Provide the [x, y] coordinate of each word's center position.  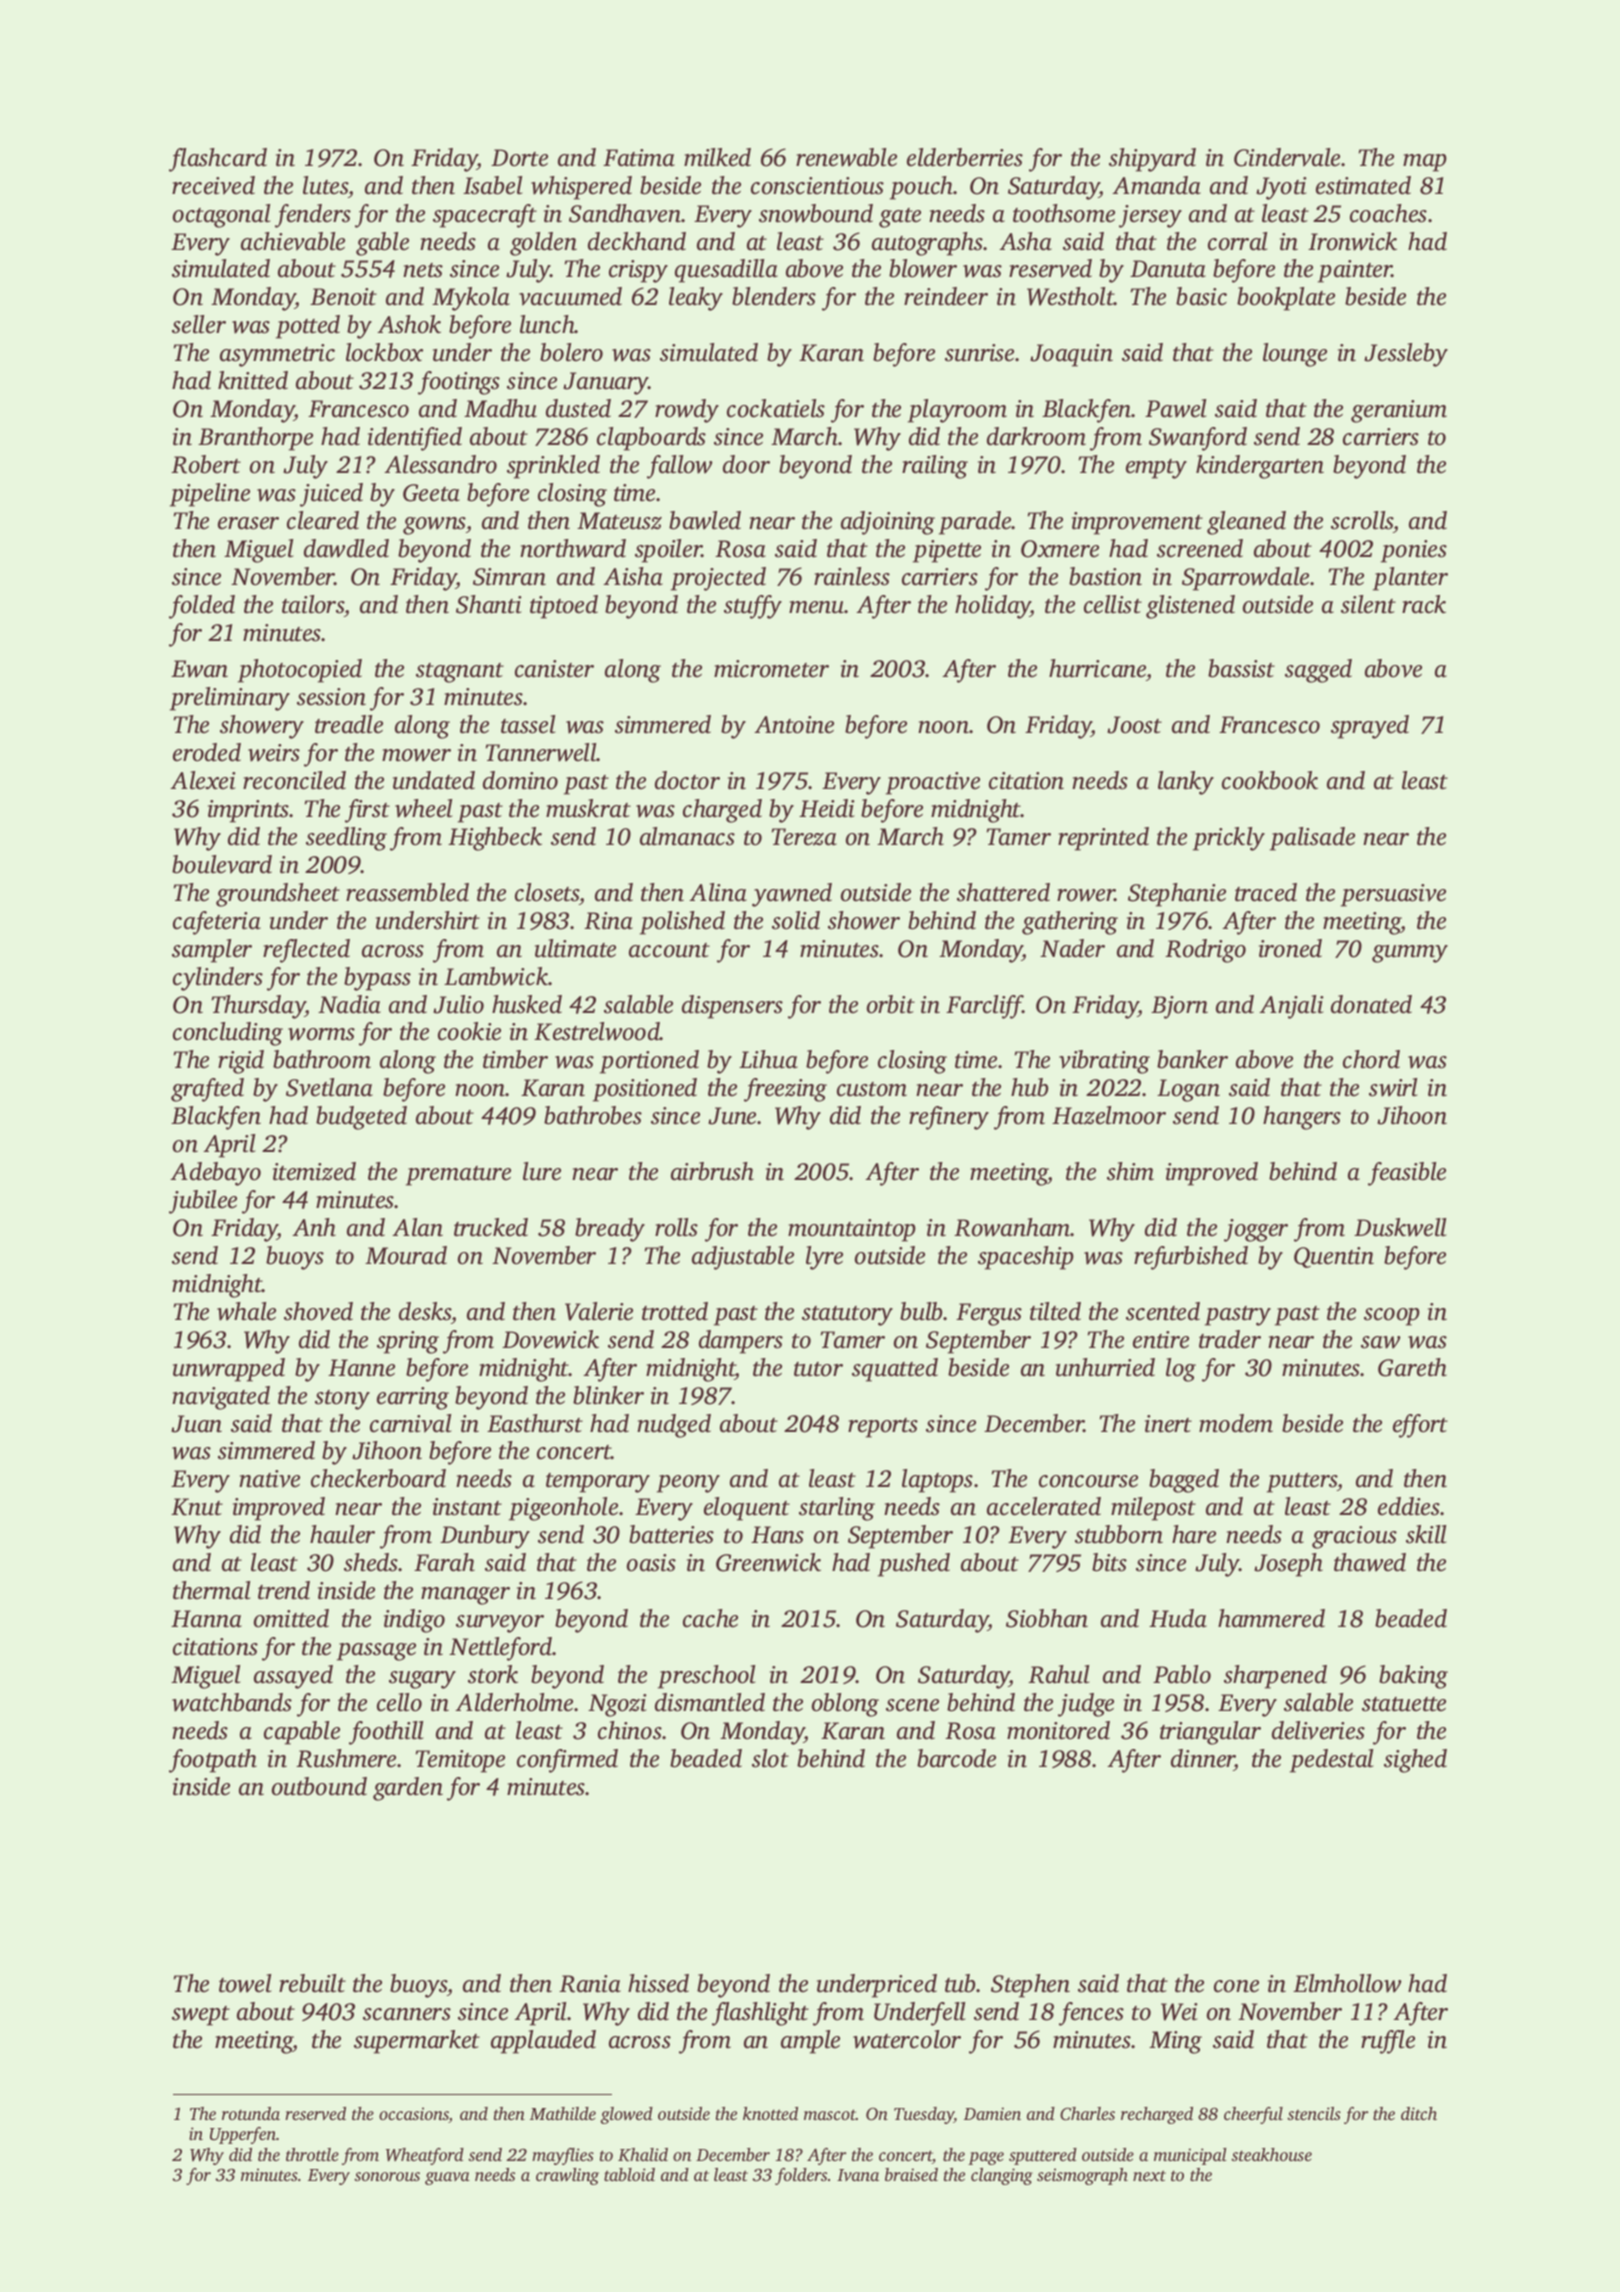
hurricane [1097, 668]
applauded [543, 2042]
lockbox [384, 352]
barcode [956, 1758]
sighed [1415, 1761]
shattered [1003, 892]
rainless [852, 576]
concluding [228, 1034]
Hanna [206, 1619]
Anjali [1291, 1007]
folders [801, 2176]
